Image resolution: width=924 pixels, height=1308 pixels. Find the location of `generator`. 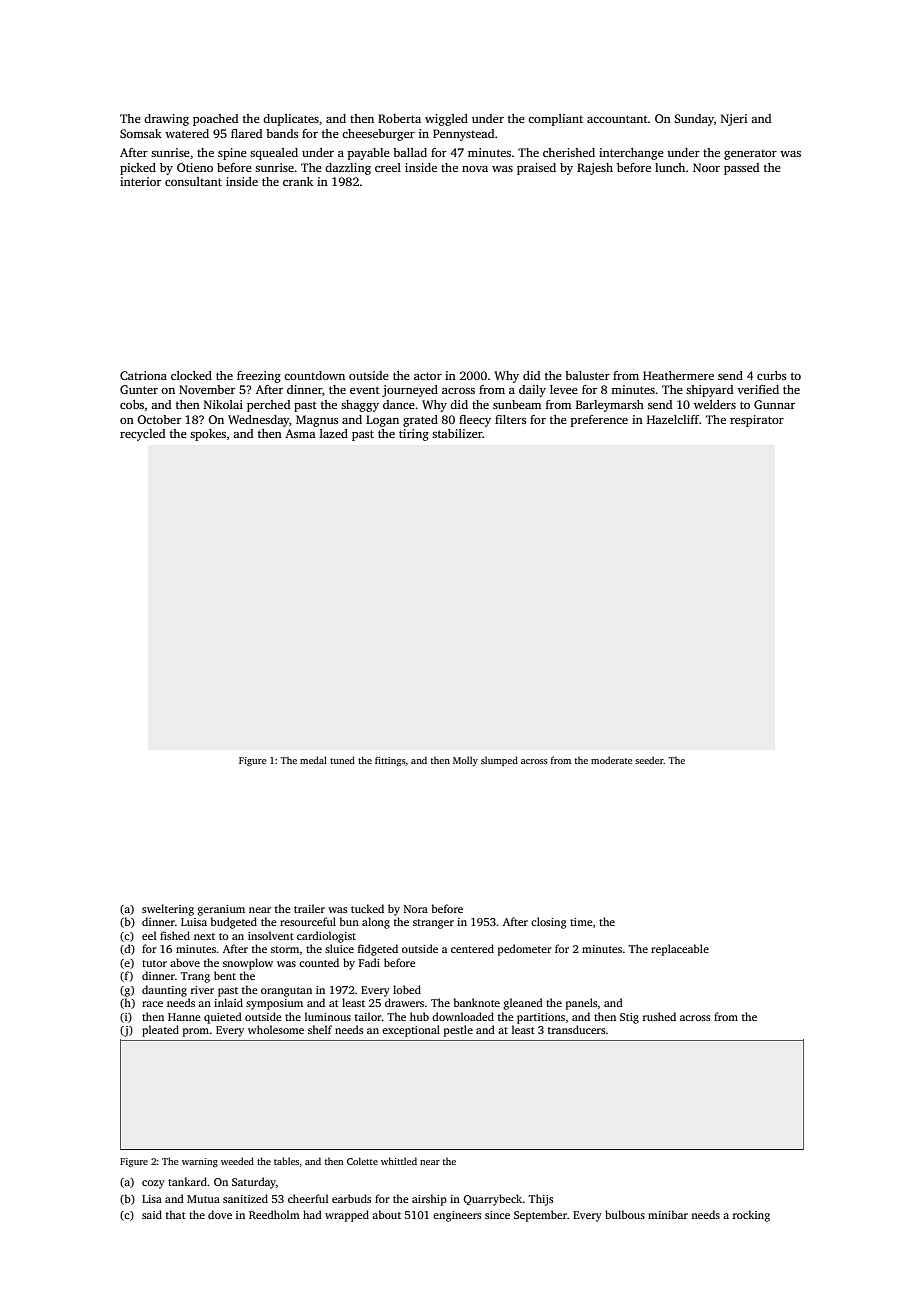

generator is located at coordinates (750, 155).
